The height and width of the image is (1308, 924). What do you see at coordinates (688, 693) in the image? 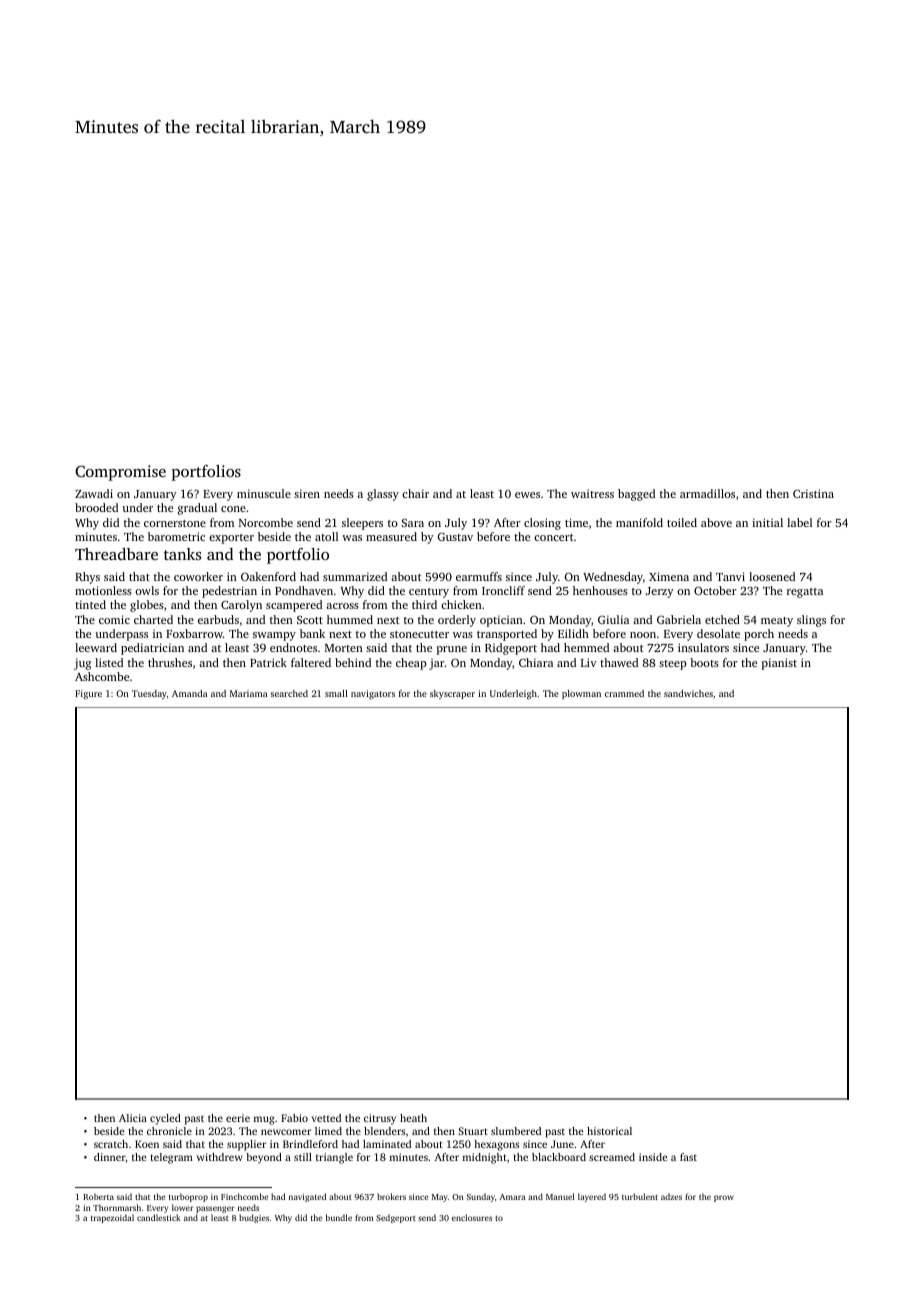
I see `sandwiches` at bounding box center [688, 693].
